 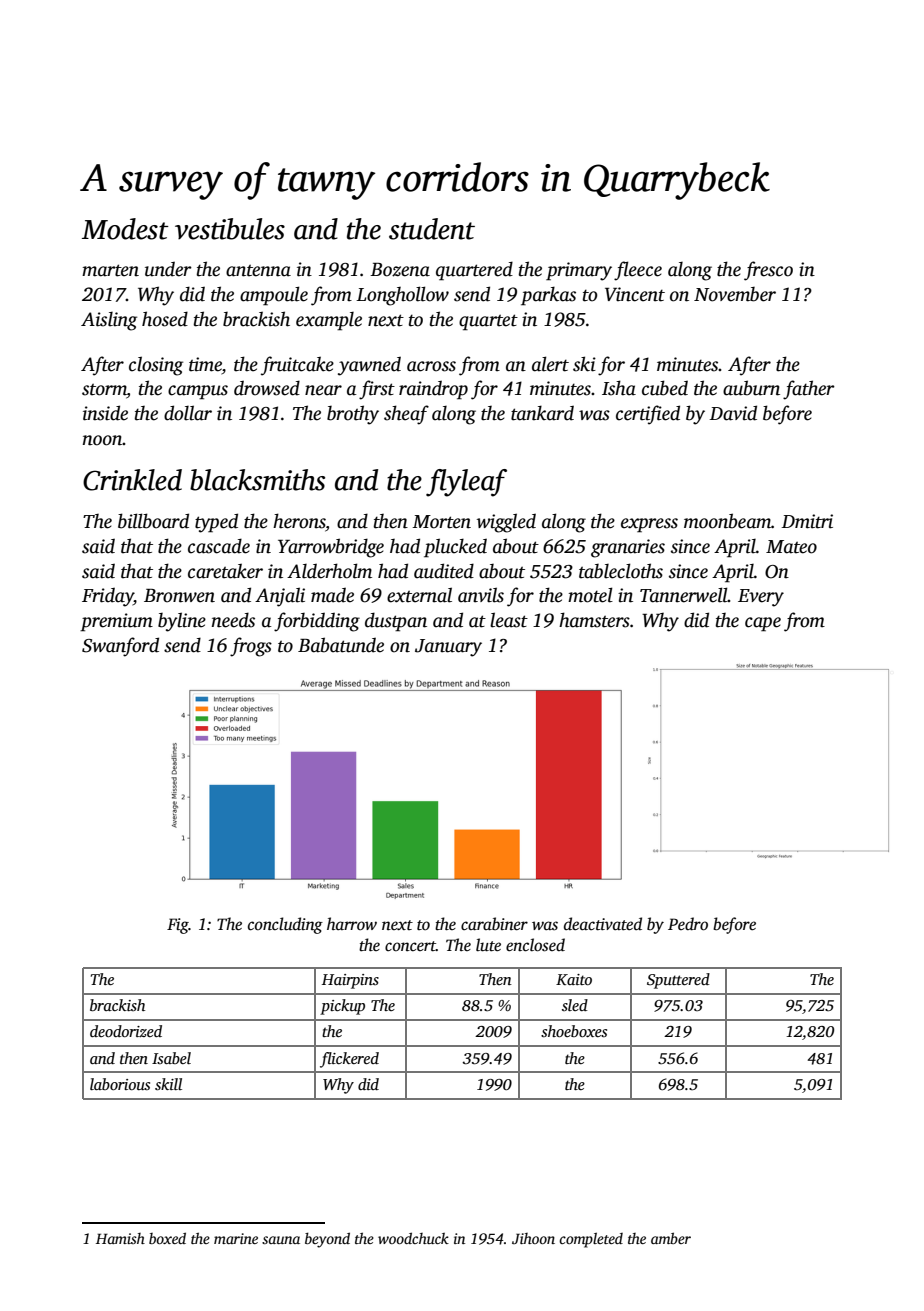 What do you see at coordinates (638, 271) in the page?
I see `fleece` at bounding box center [638, 271].
